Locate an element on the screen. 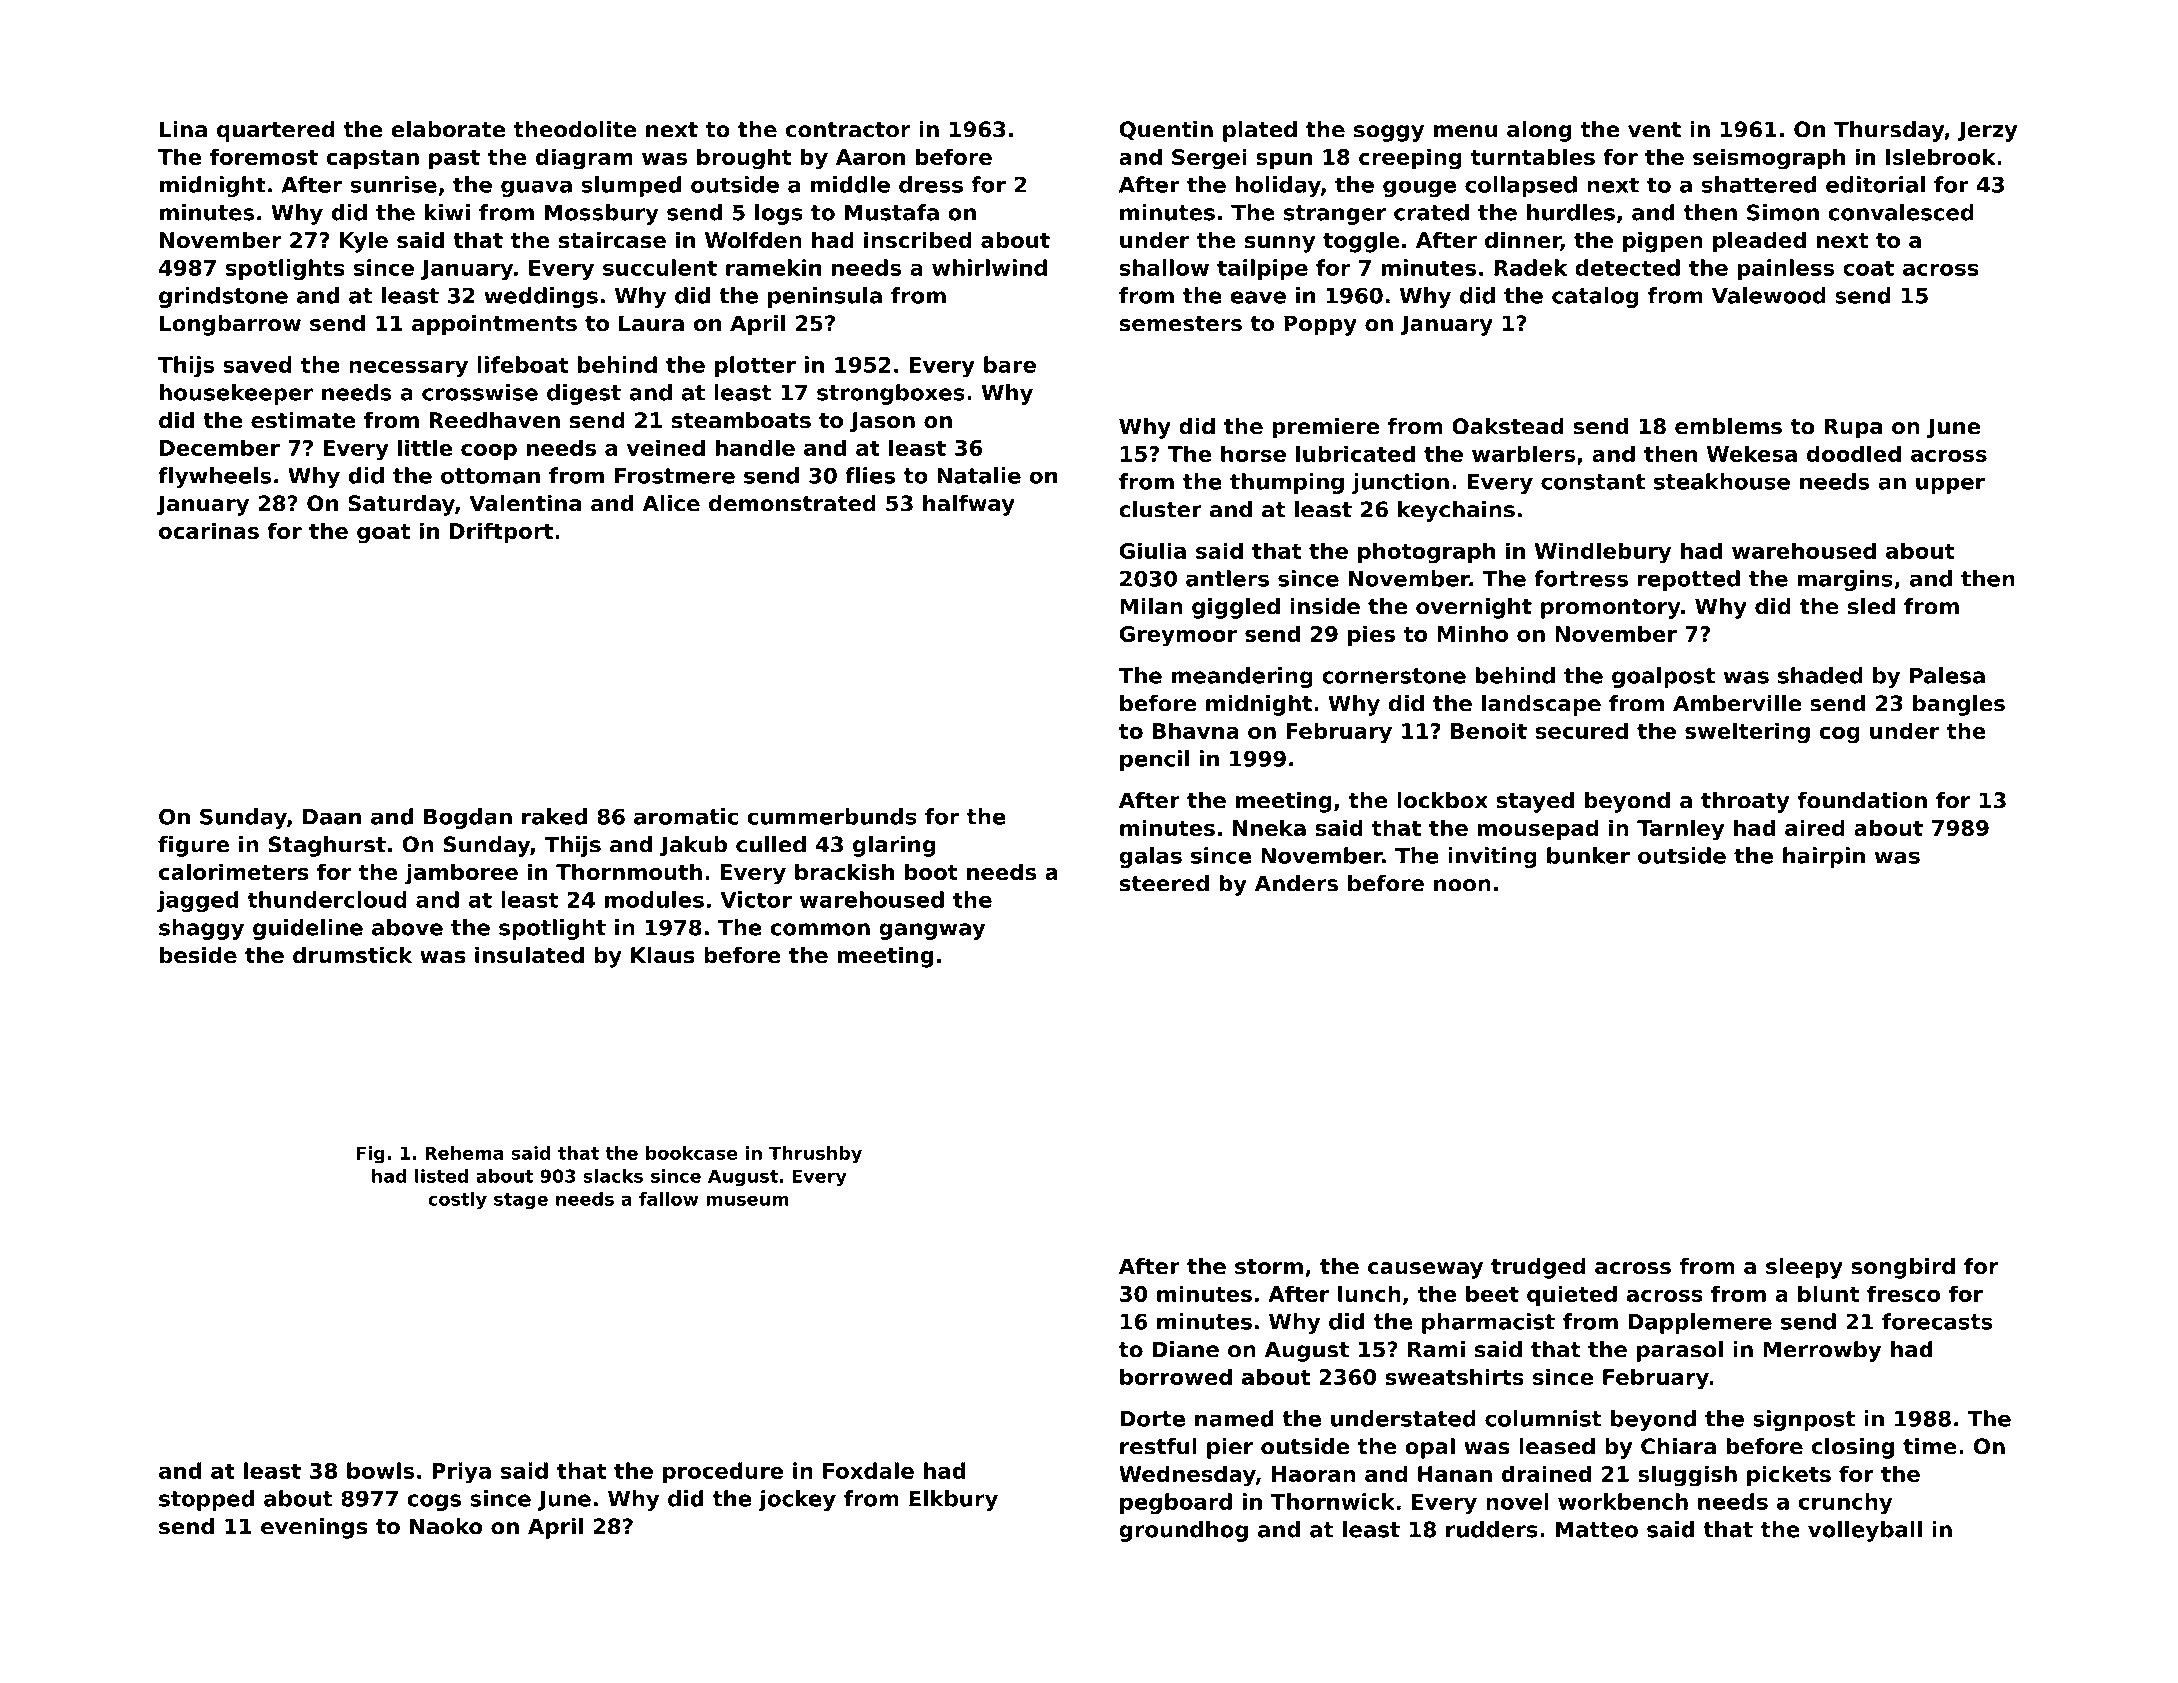 The image size is (2178, 1683). Windlebury is located at coordinates (1603, 553).
